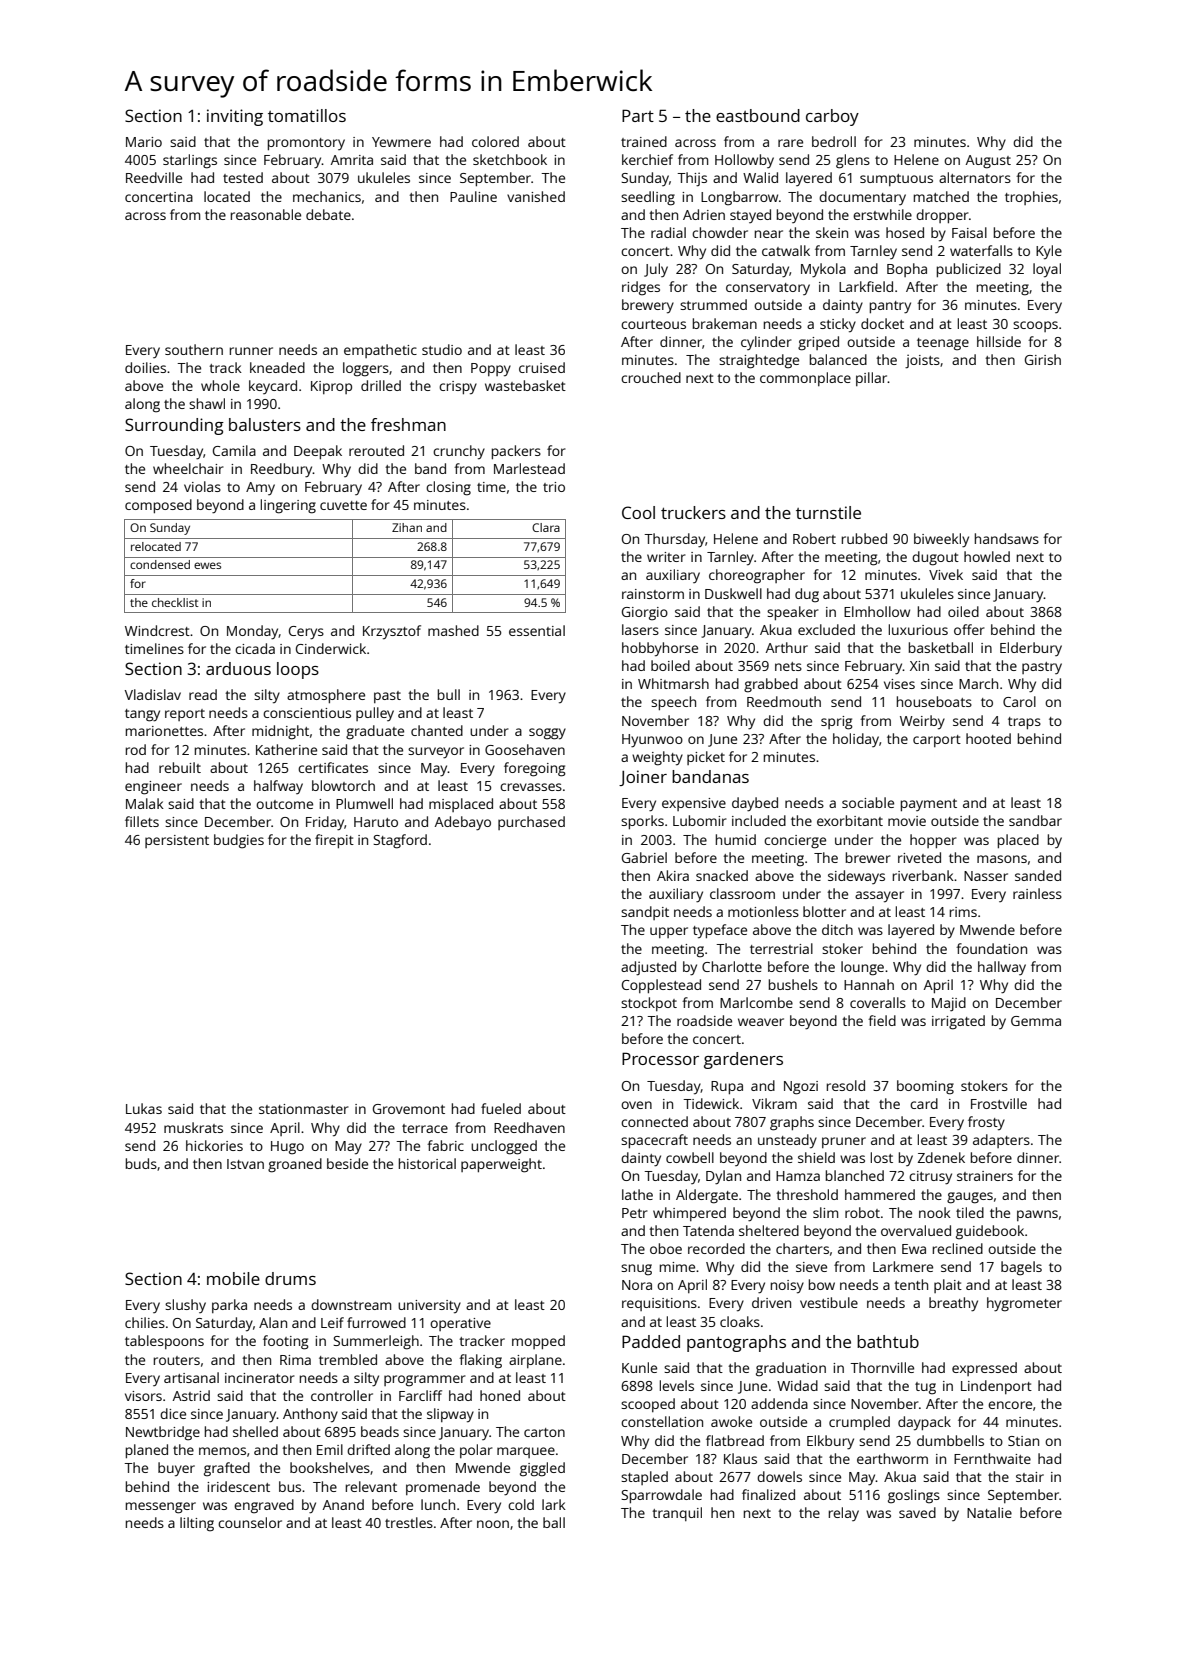 The image size is (1187, 1679). I want to click on debate, so click(328, 214).
